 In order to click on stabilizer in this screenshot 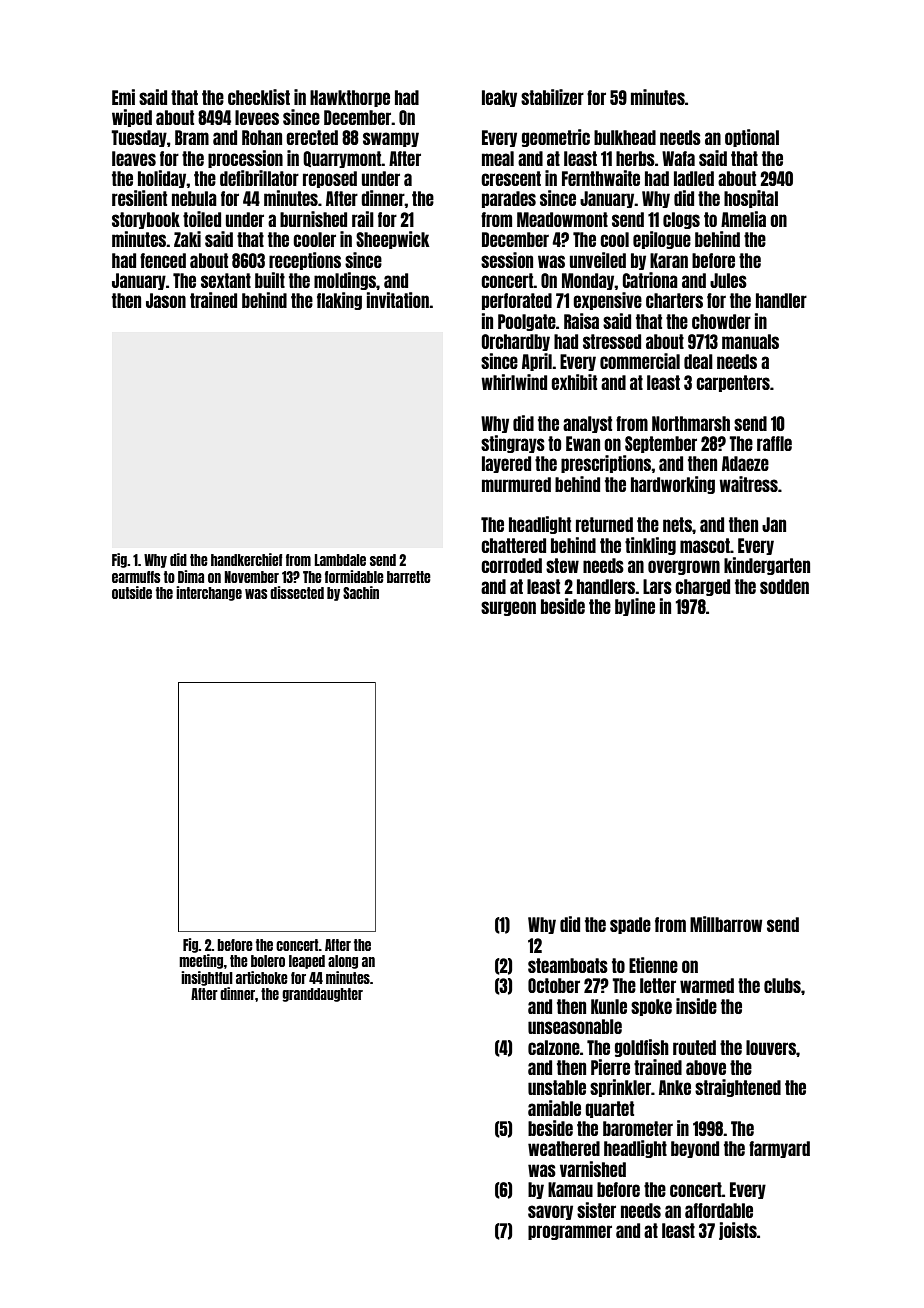, I will do `click(552, 97)`.
